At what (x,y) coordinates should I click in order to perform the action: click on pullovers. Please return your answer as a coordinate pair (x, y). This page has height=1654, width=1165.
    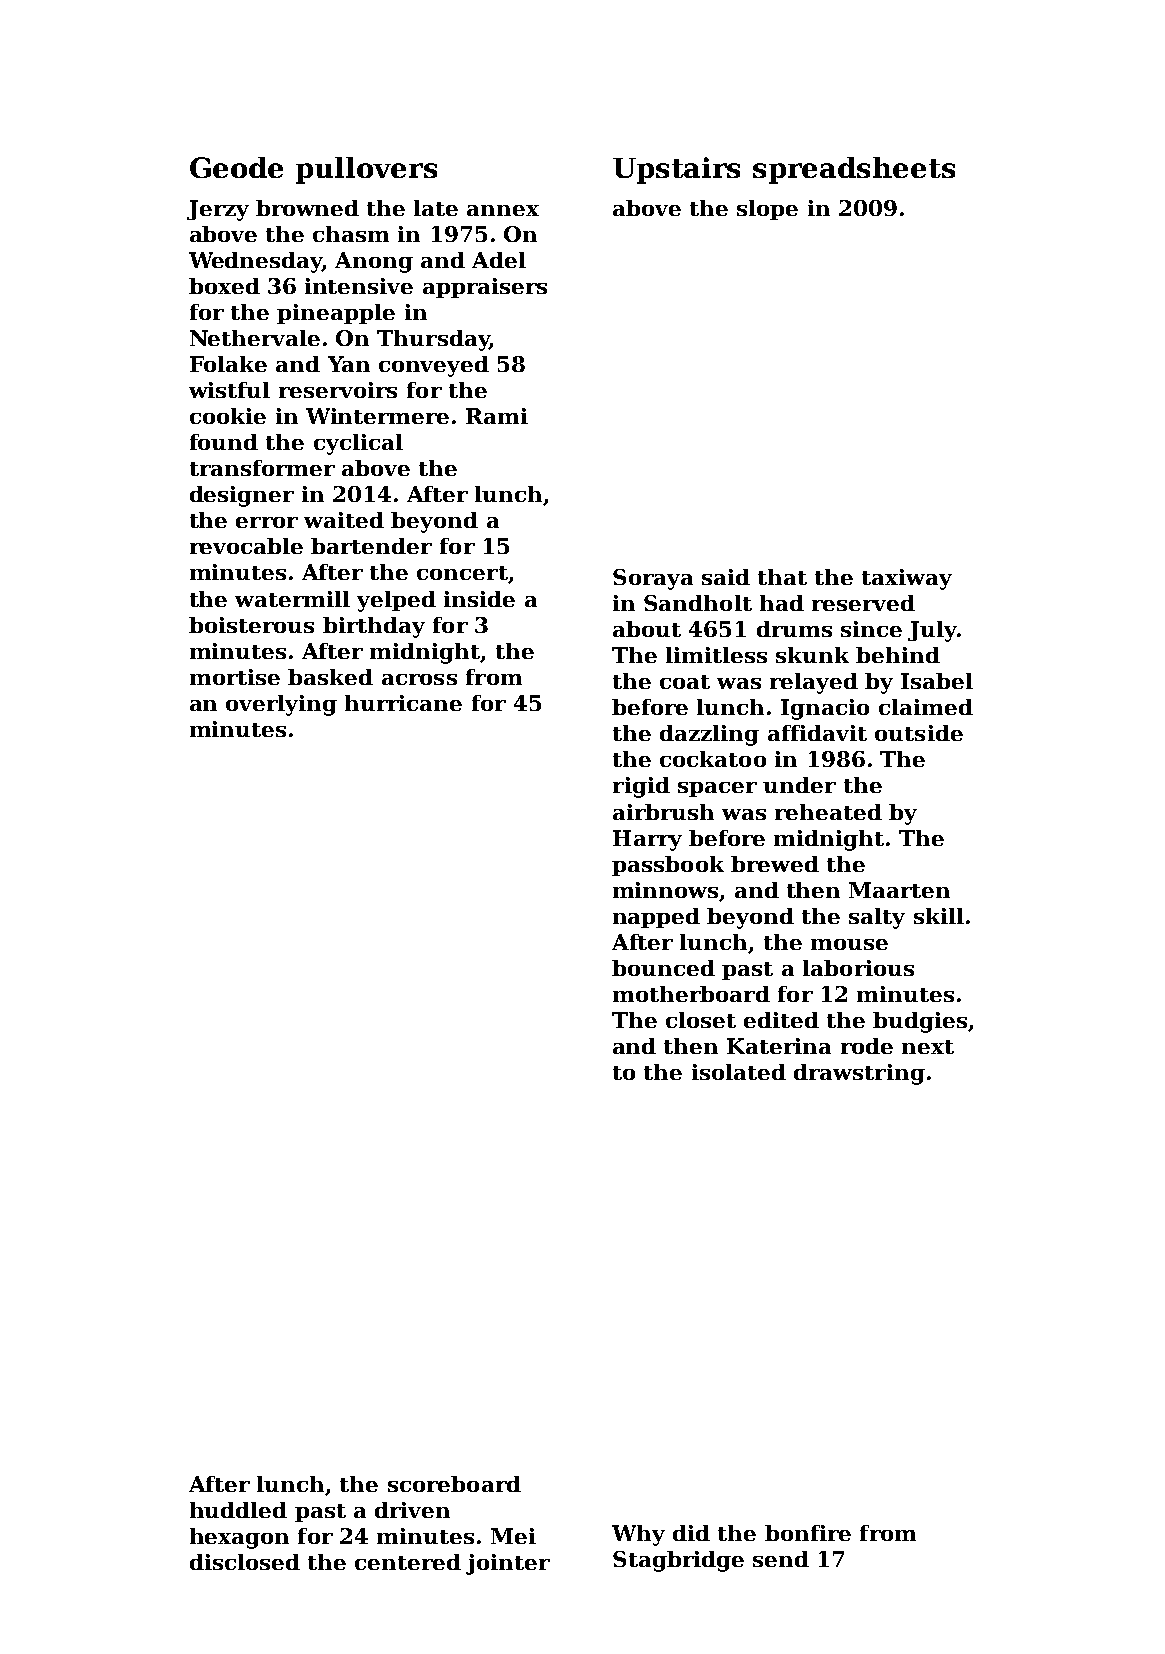
    Looking at the image, I should click on (366, 170).
